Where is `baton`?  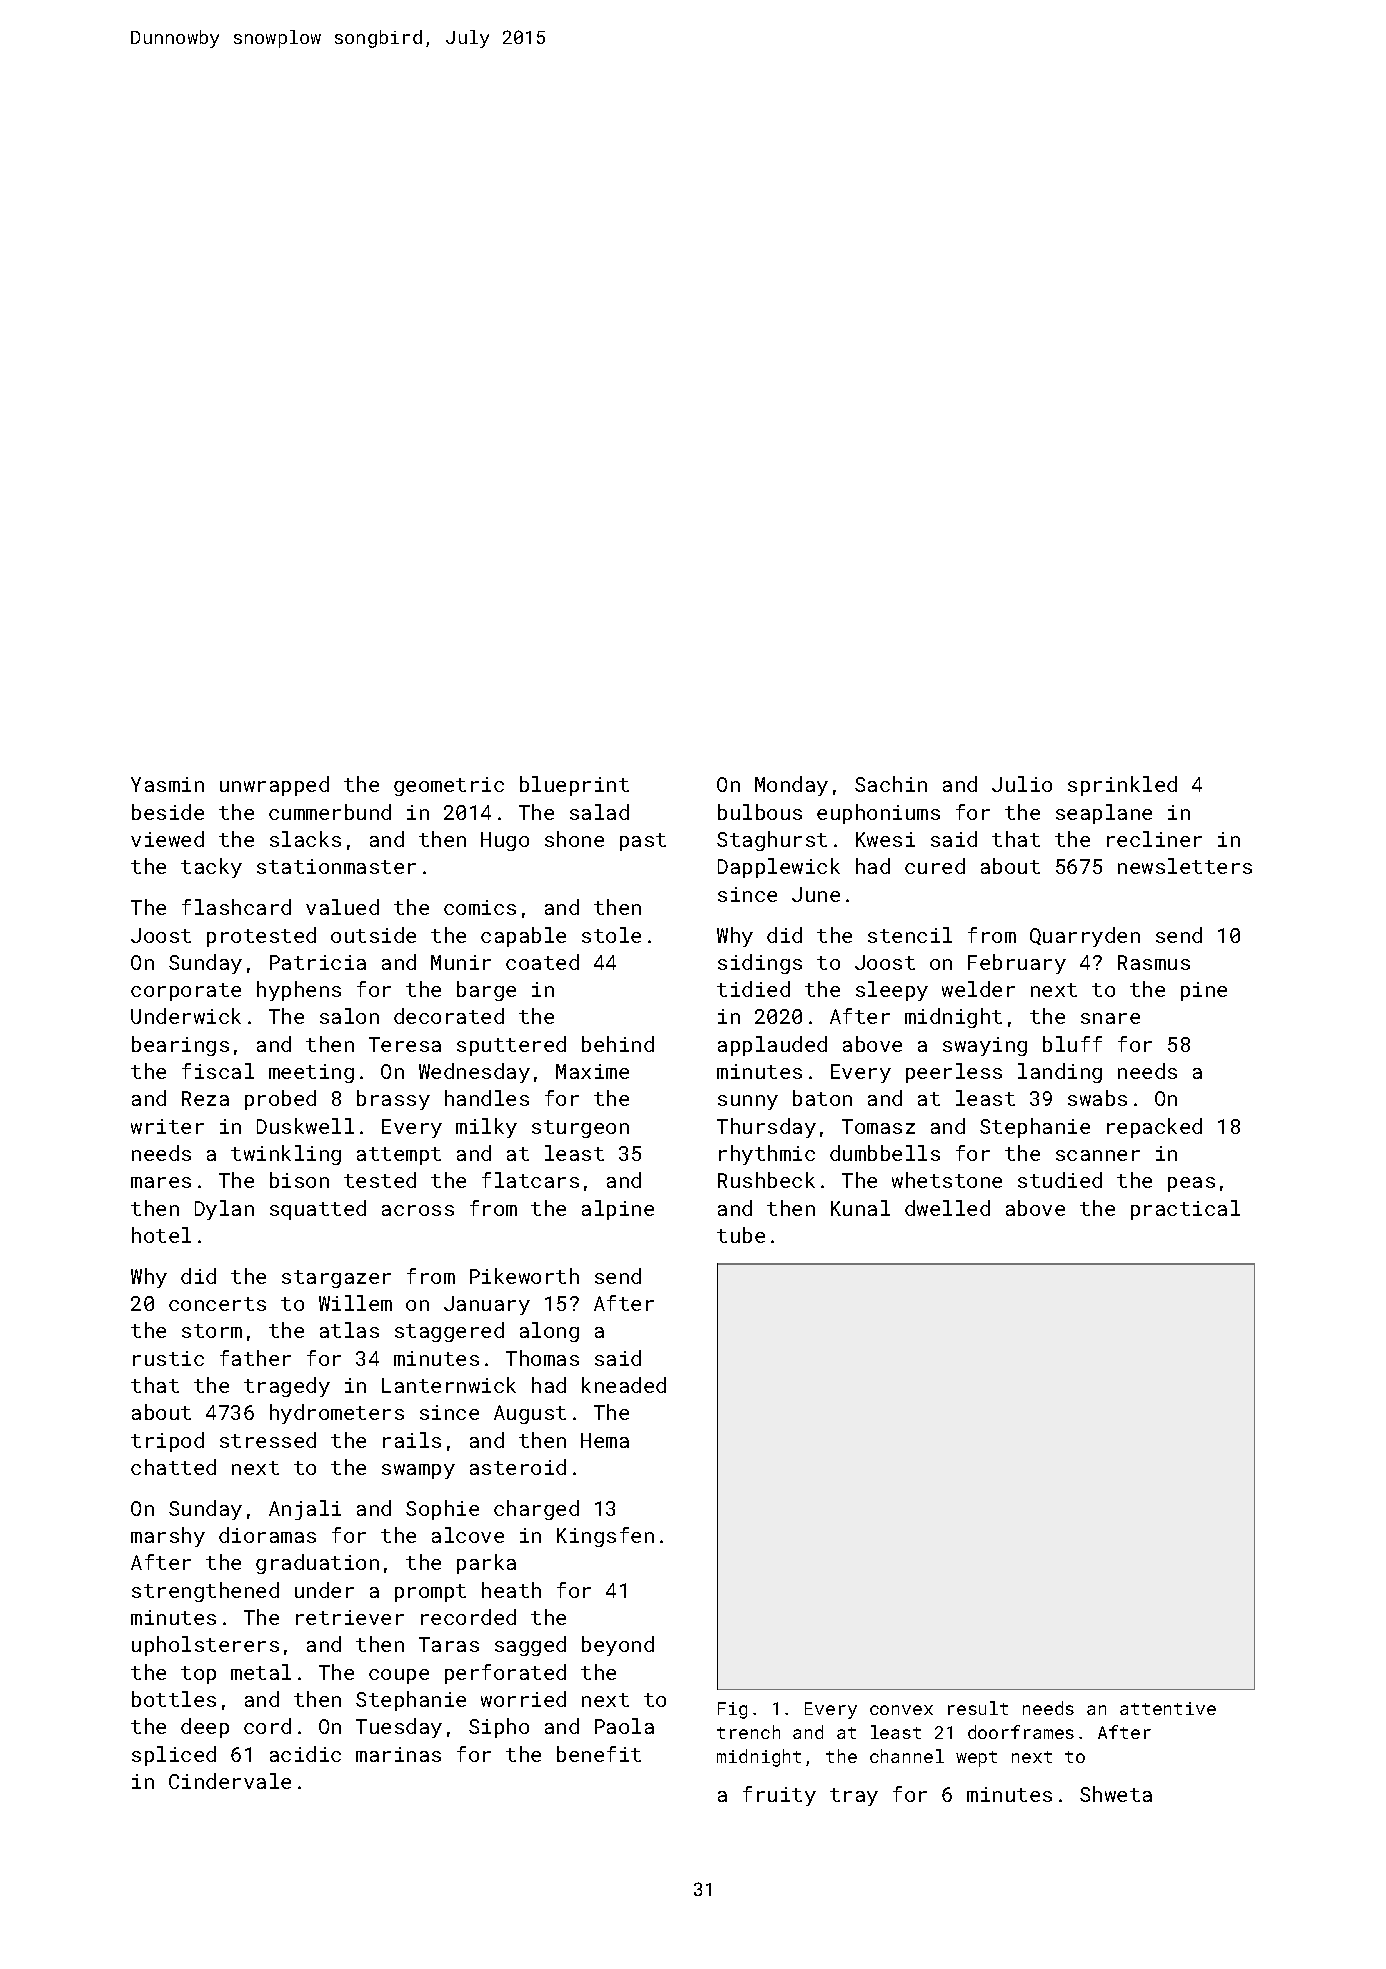 baton is located at coordinates (822, 1098).
